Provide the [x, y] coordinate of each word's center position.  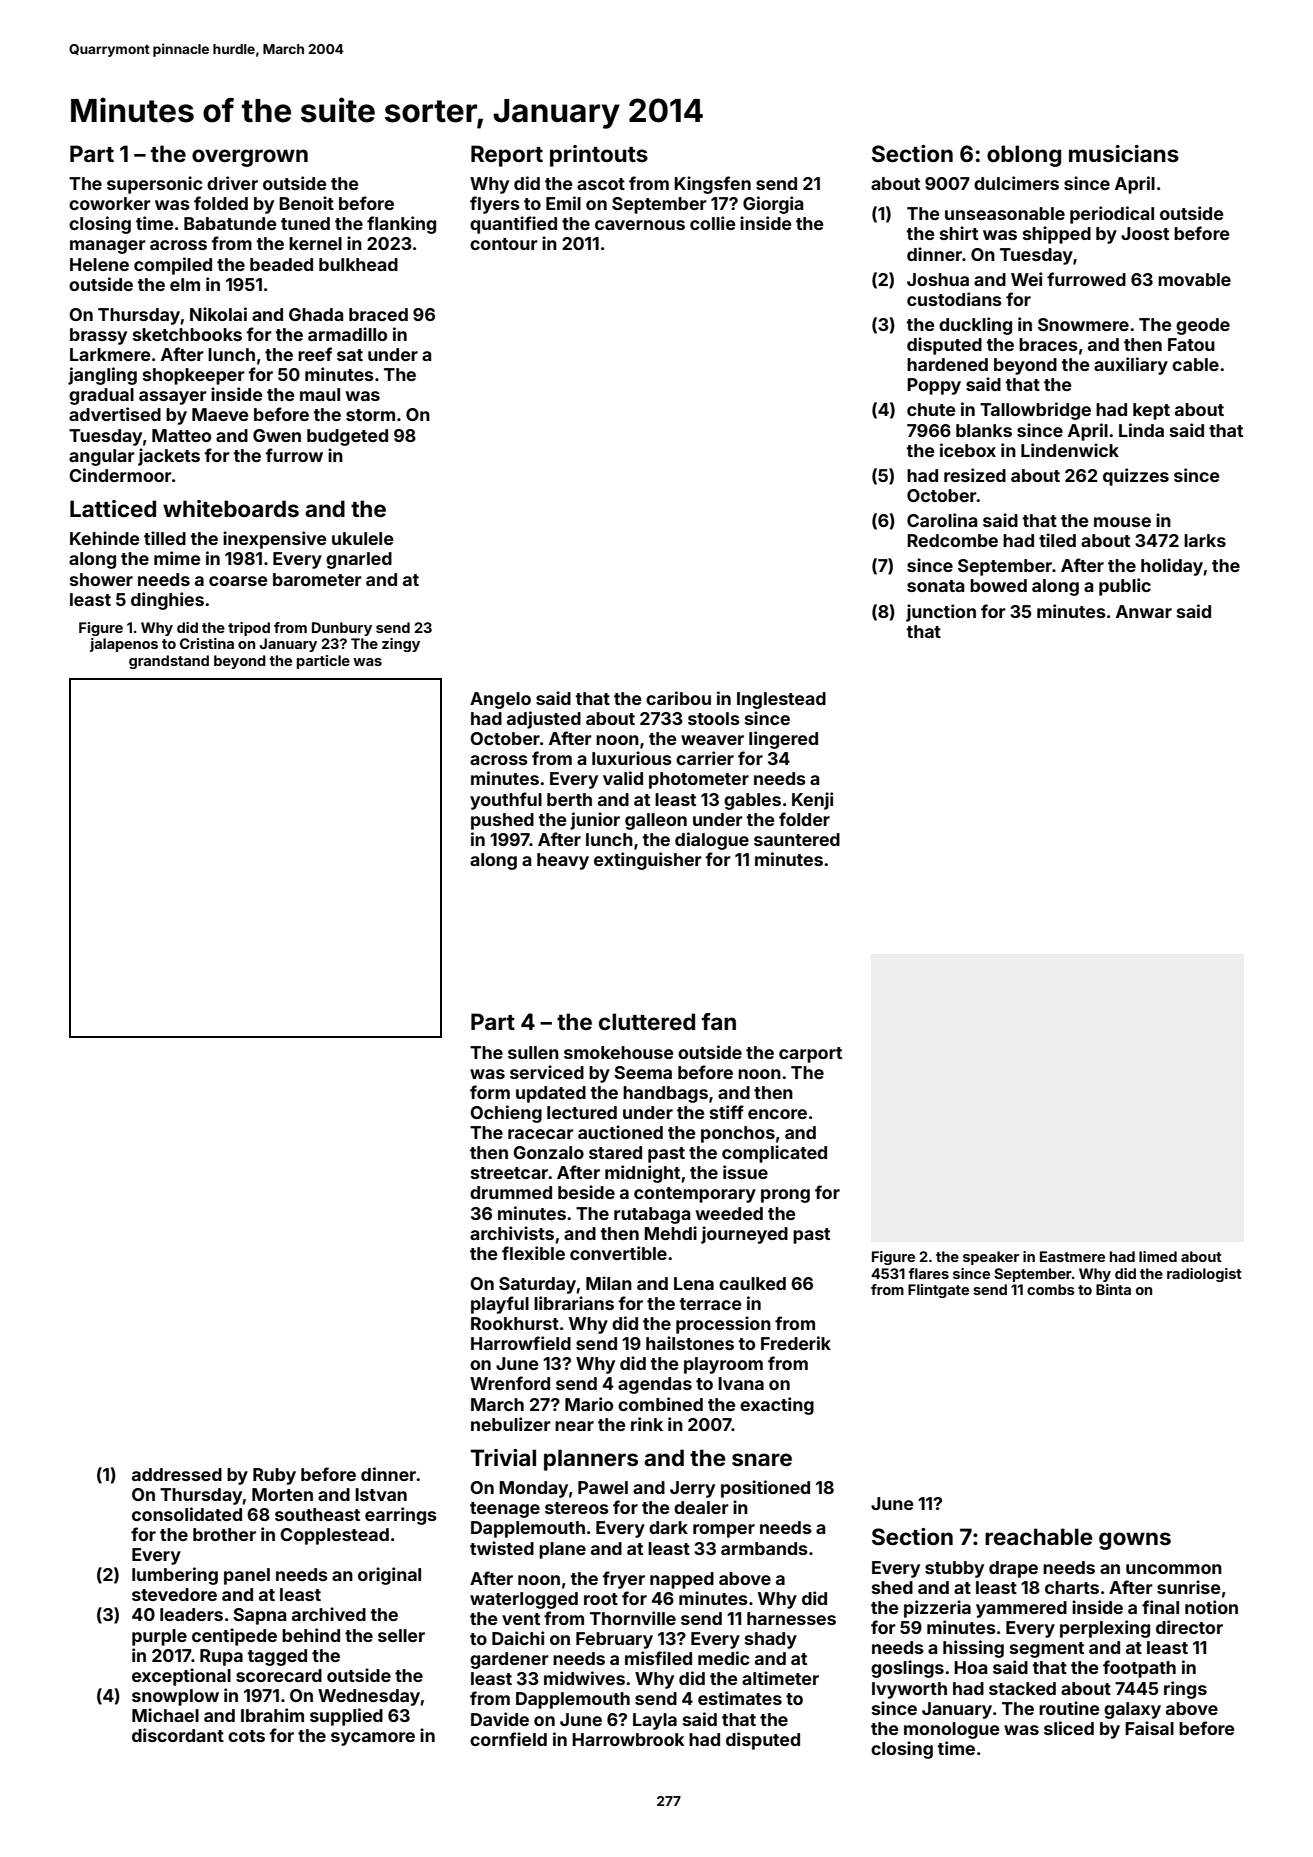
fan [719, 1021]
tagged [277, 1657]
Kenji [812, 801]
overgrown [250, 158]
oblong [1024, 156]
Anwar [1144, 611]
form [490, 1092]
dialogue [712, 841]
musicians [1124, 153]
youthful [506, 801]
